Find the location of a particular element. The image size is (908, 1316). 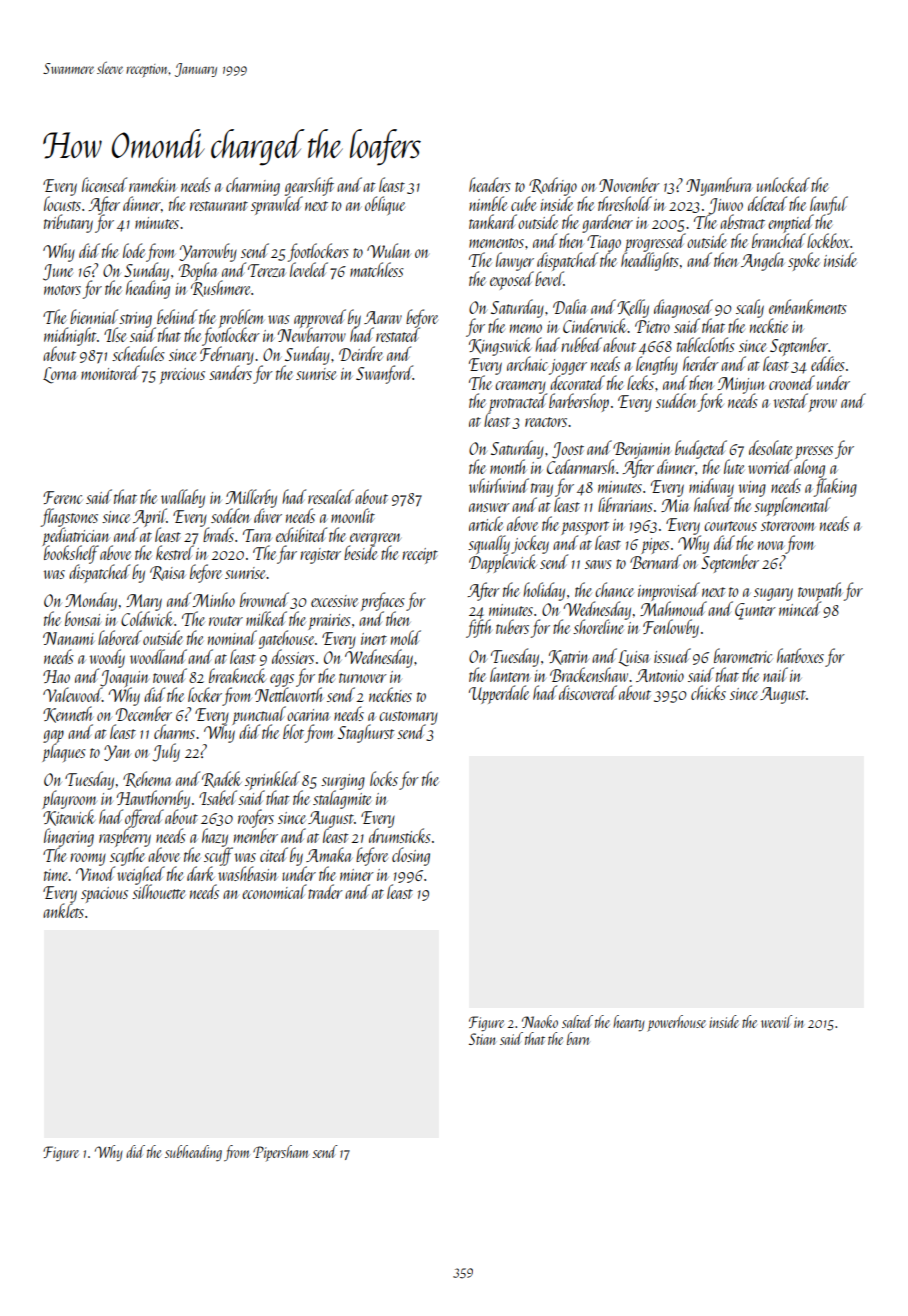

restaurant is located at coordinates (219, 206).
